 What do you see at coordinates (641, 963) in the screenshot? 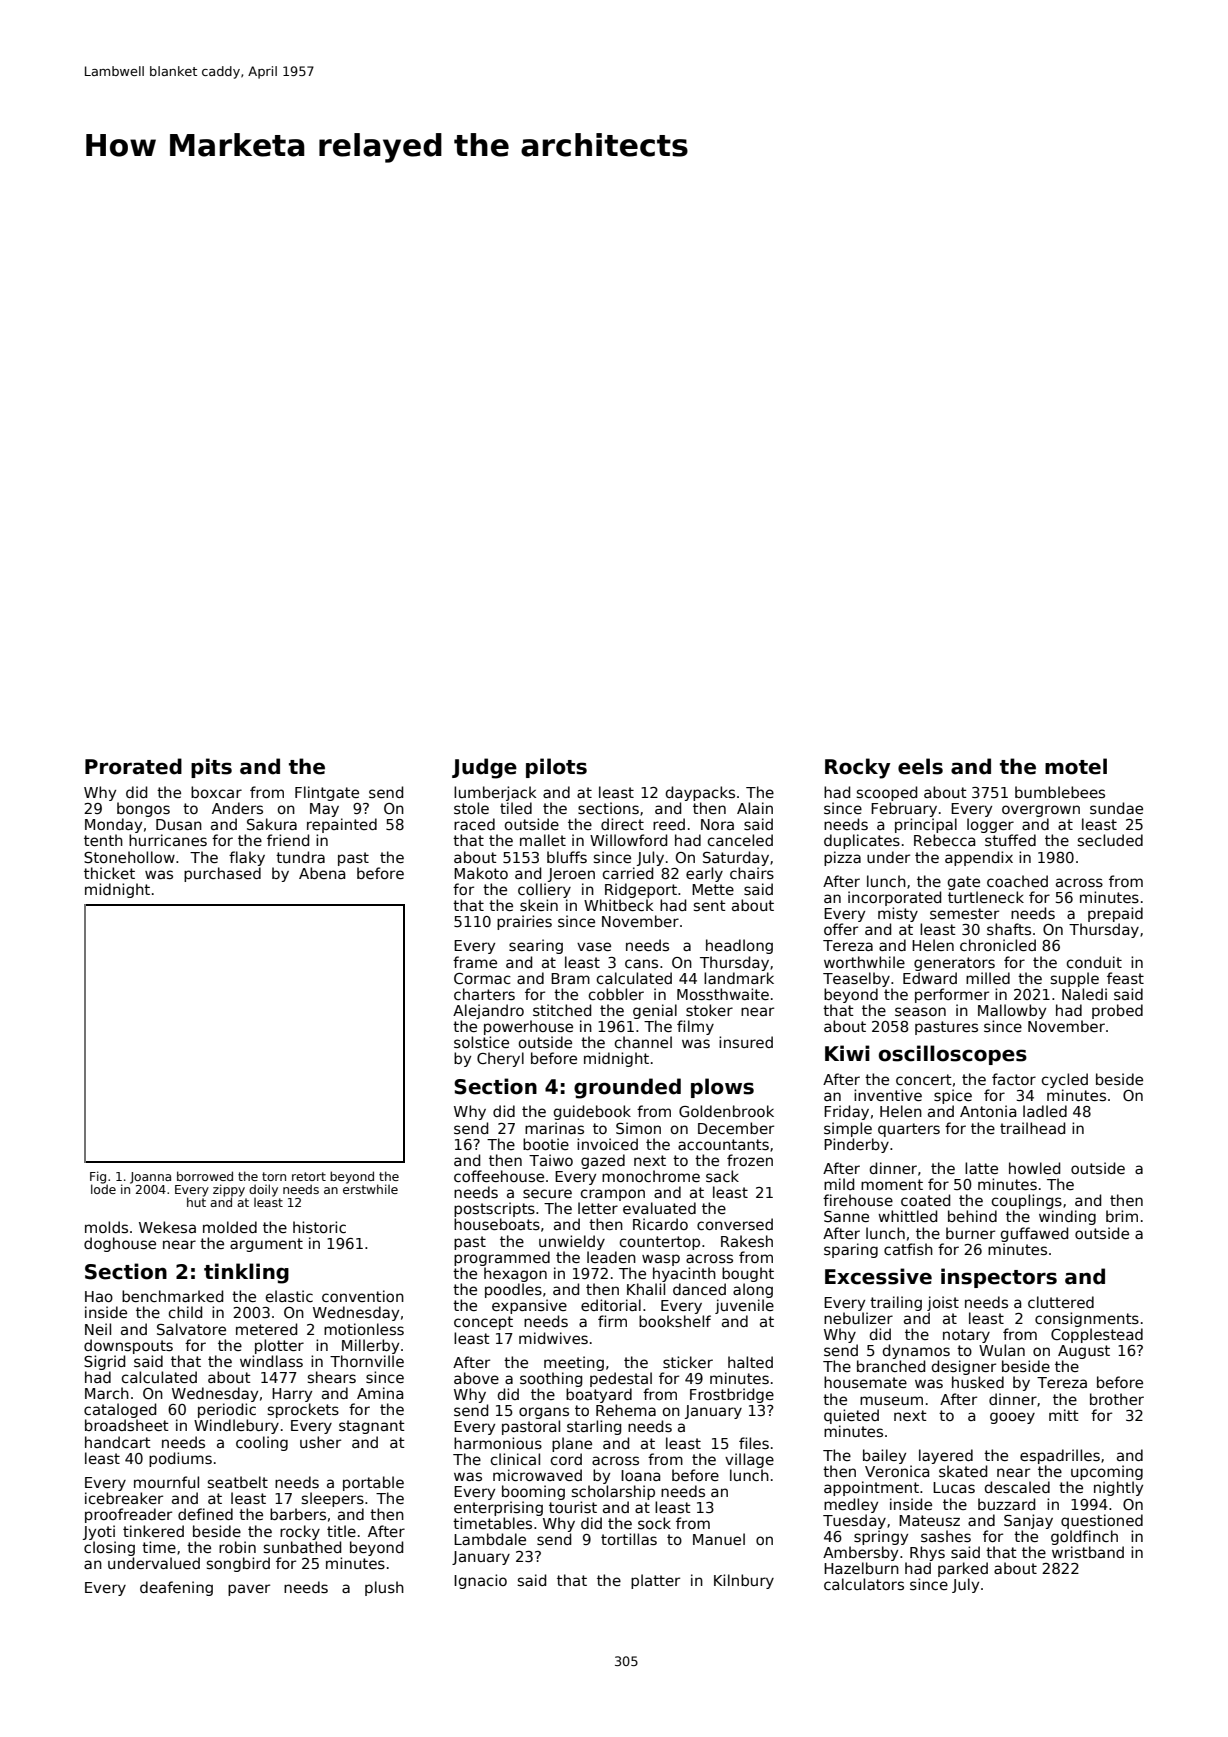
I see `cans` at bounding box center [641, 963].
